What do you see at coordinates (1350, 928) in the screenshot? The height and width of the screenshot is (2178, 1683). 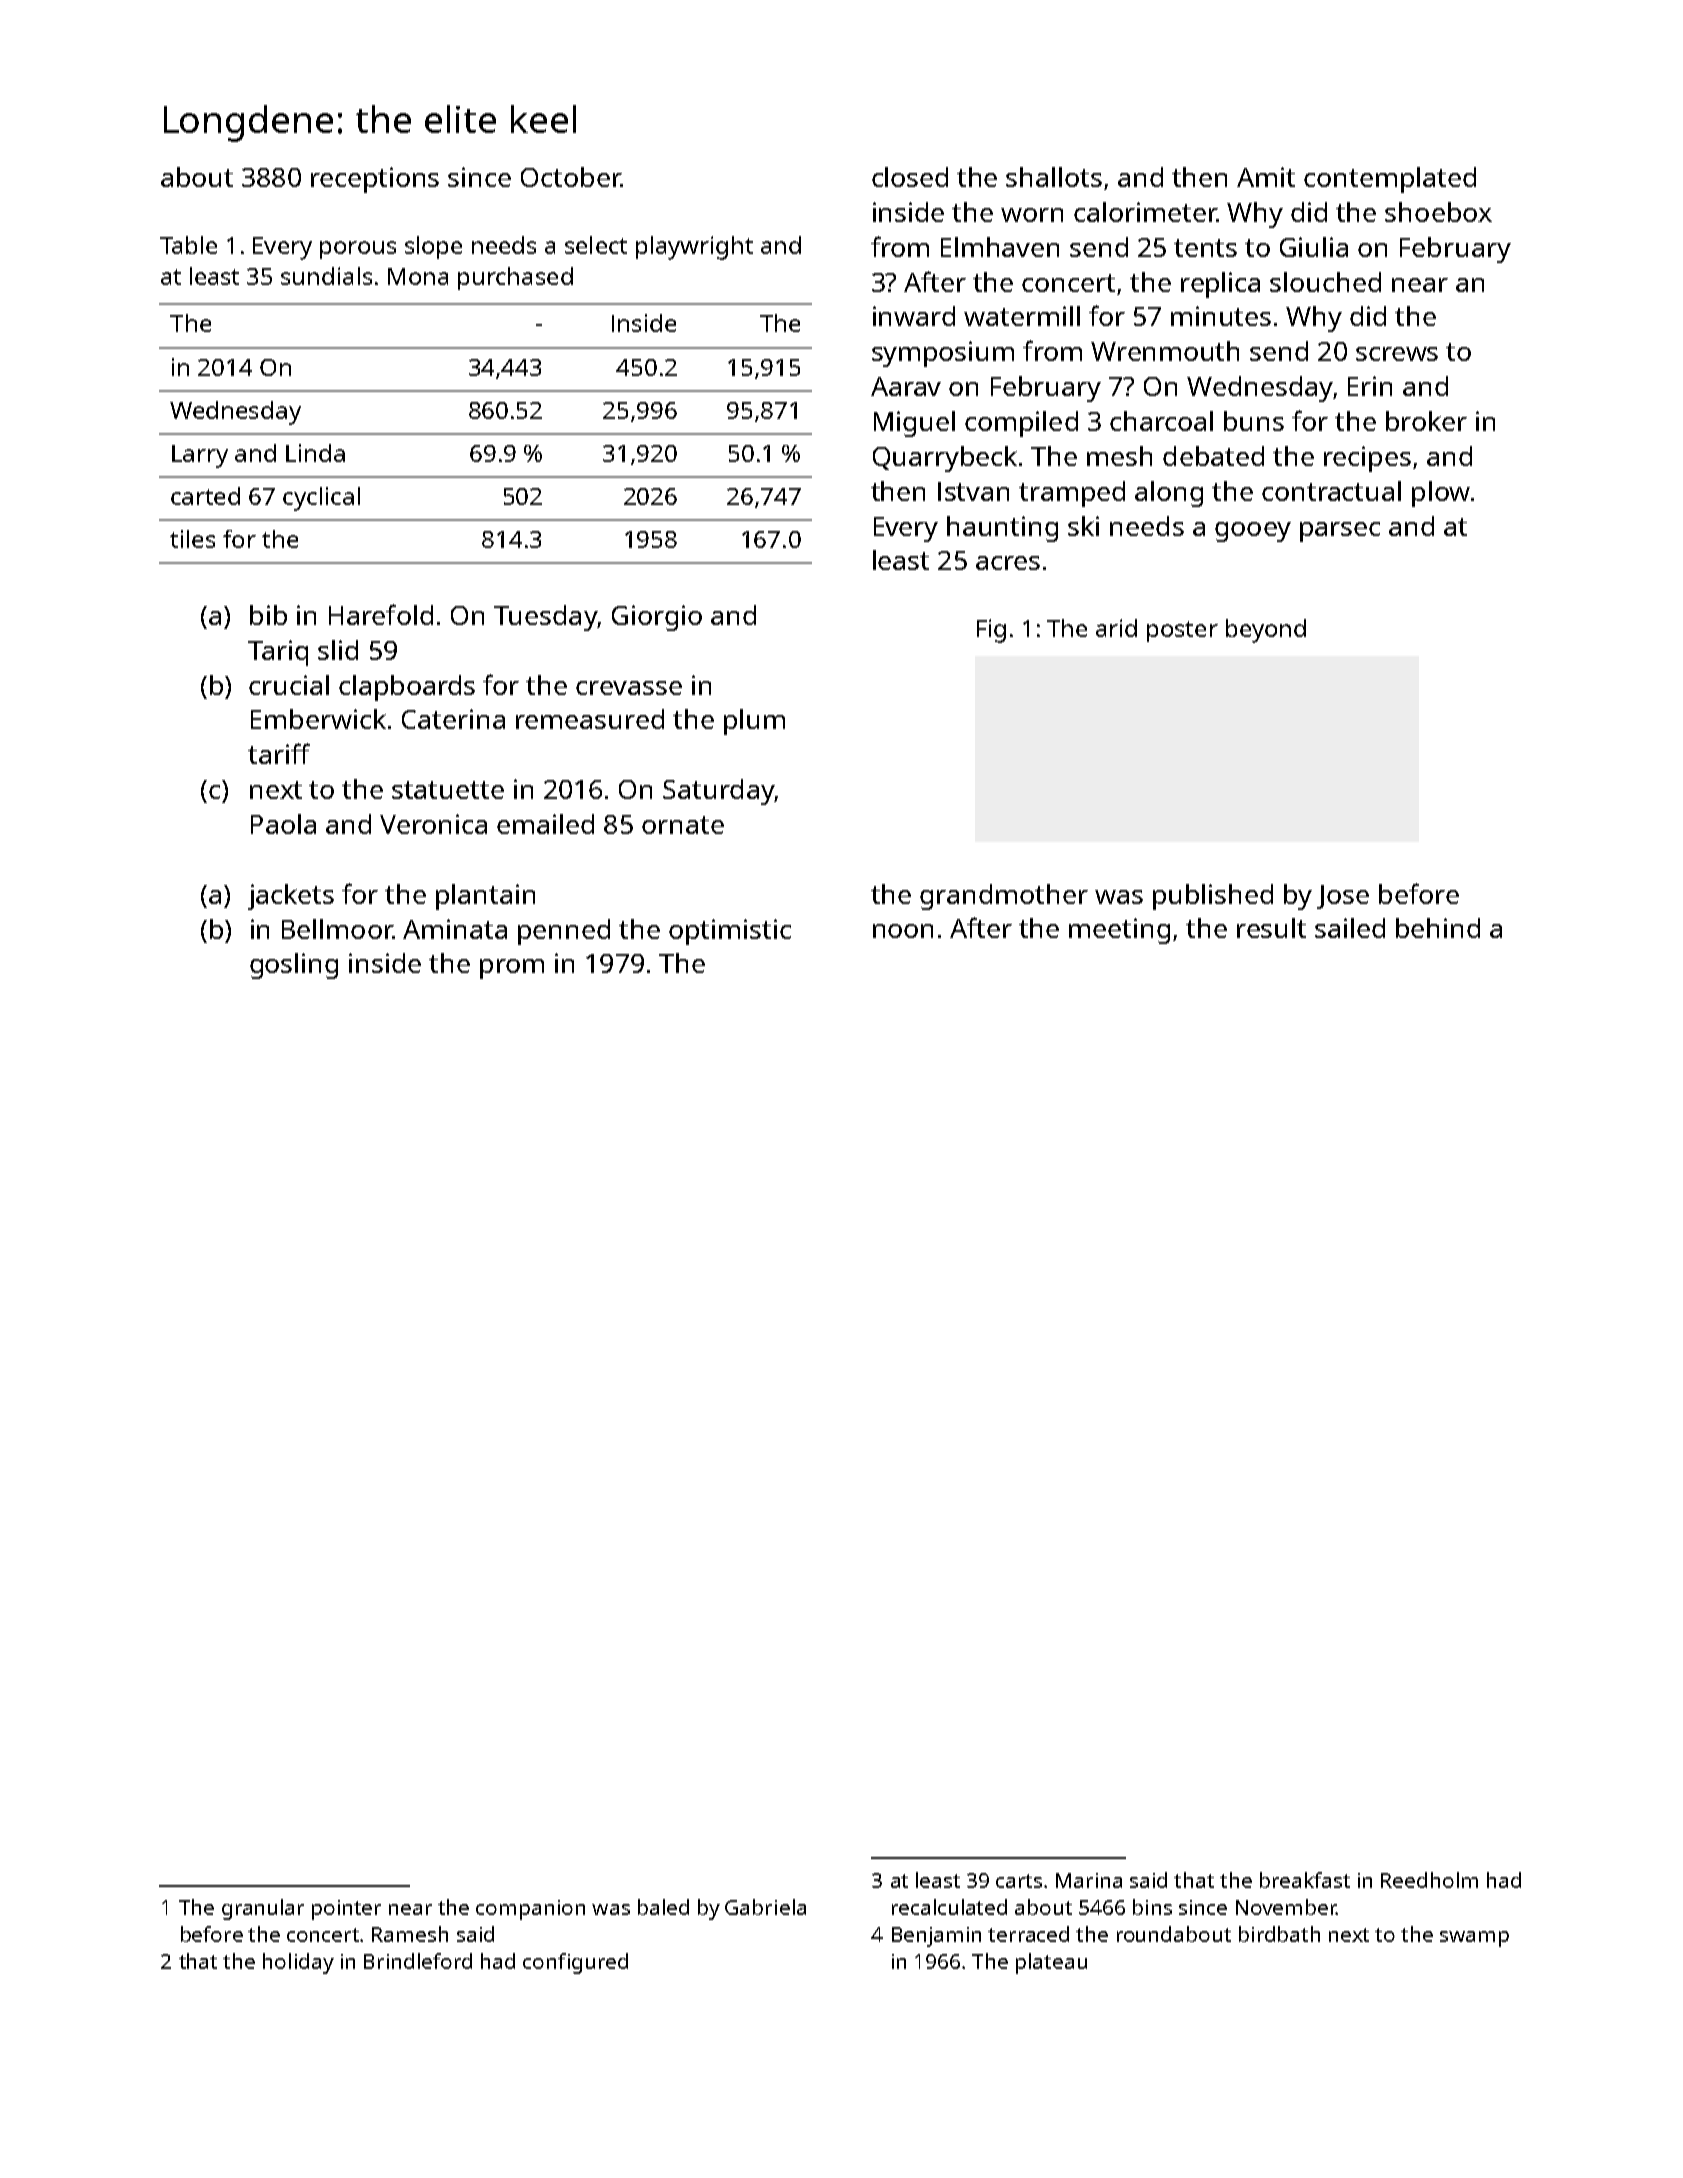 I see `sailed` at bounding box center [1350, 928].
